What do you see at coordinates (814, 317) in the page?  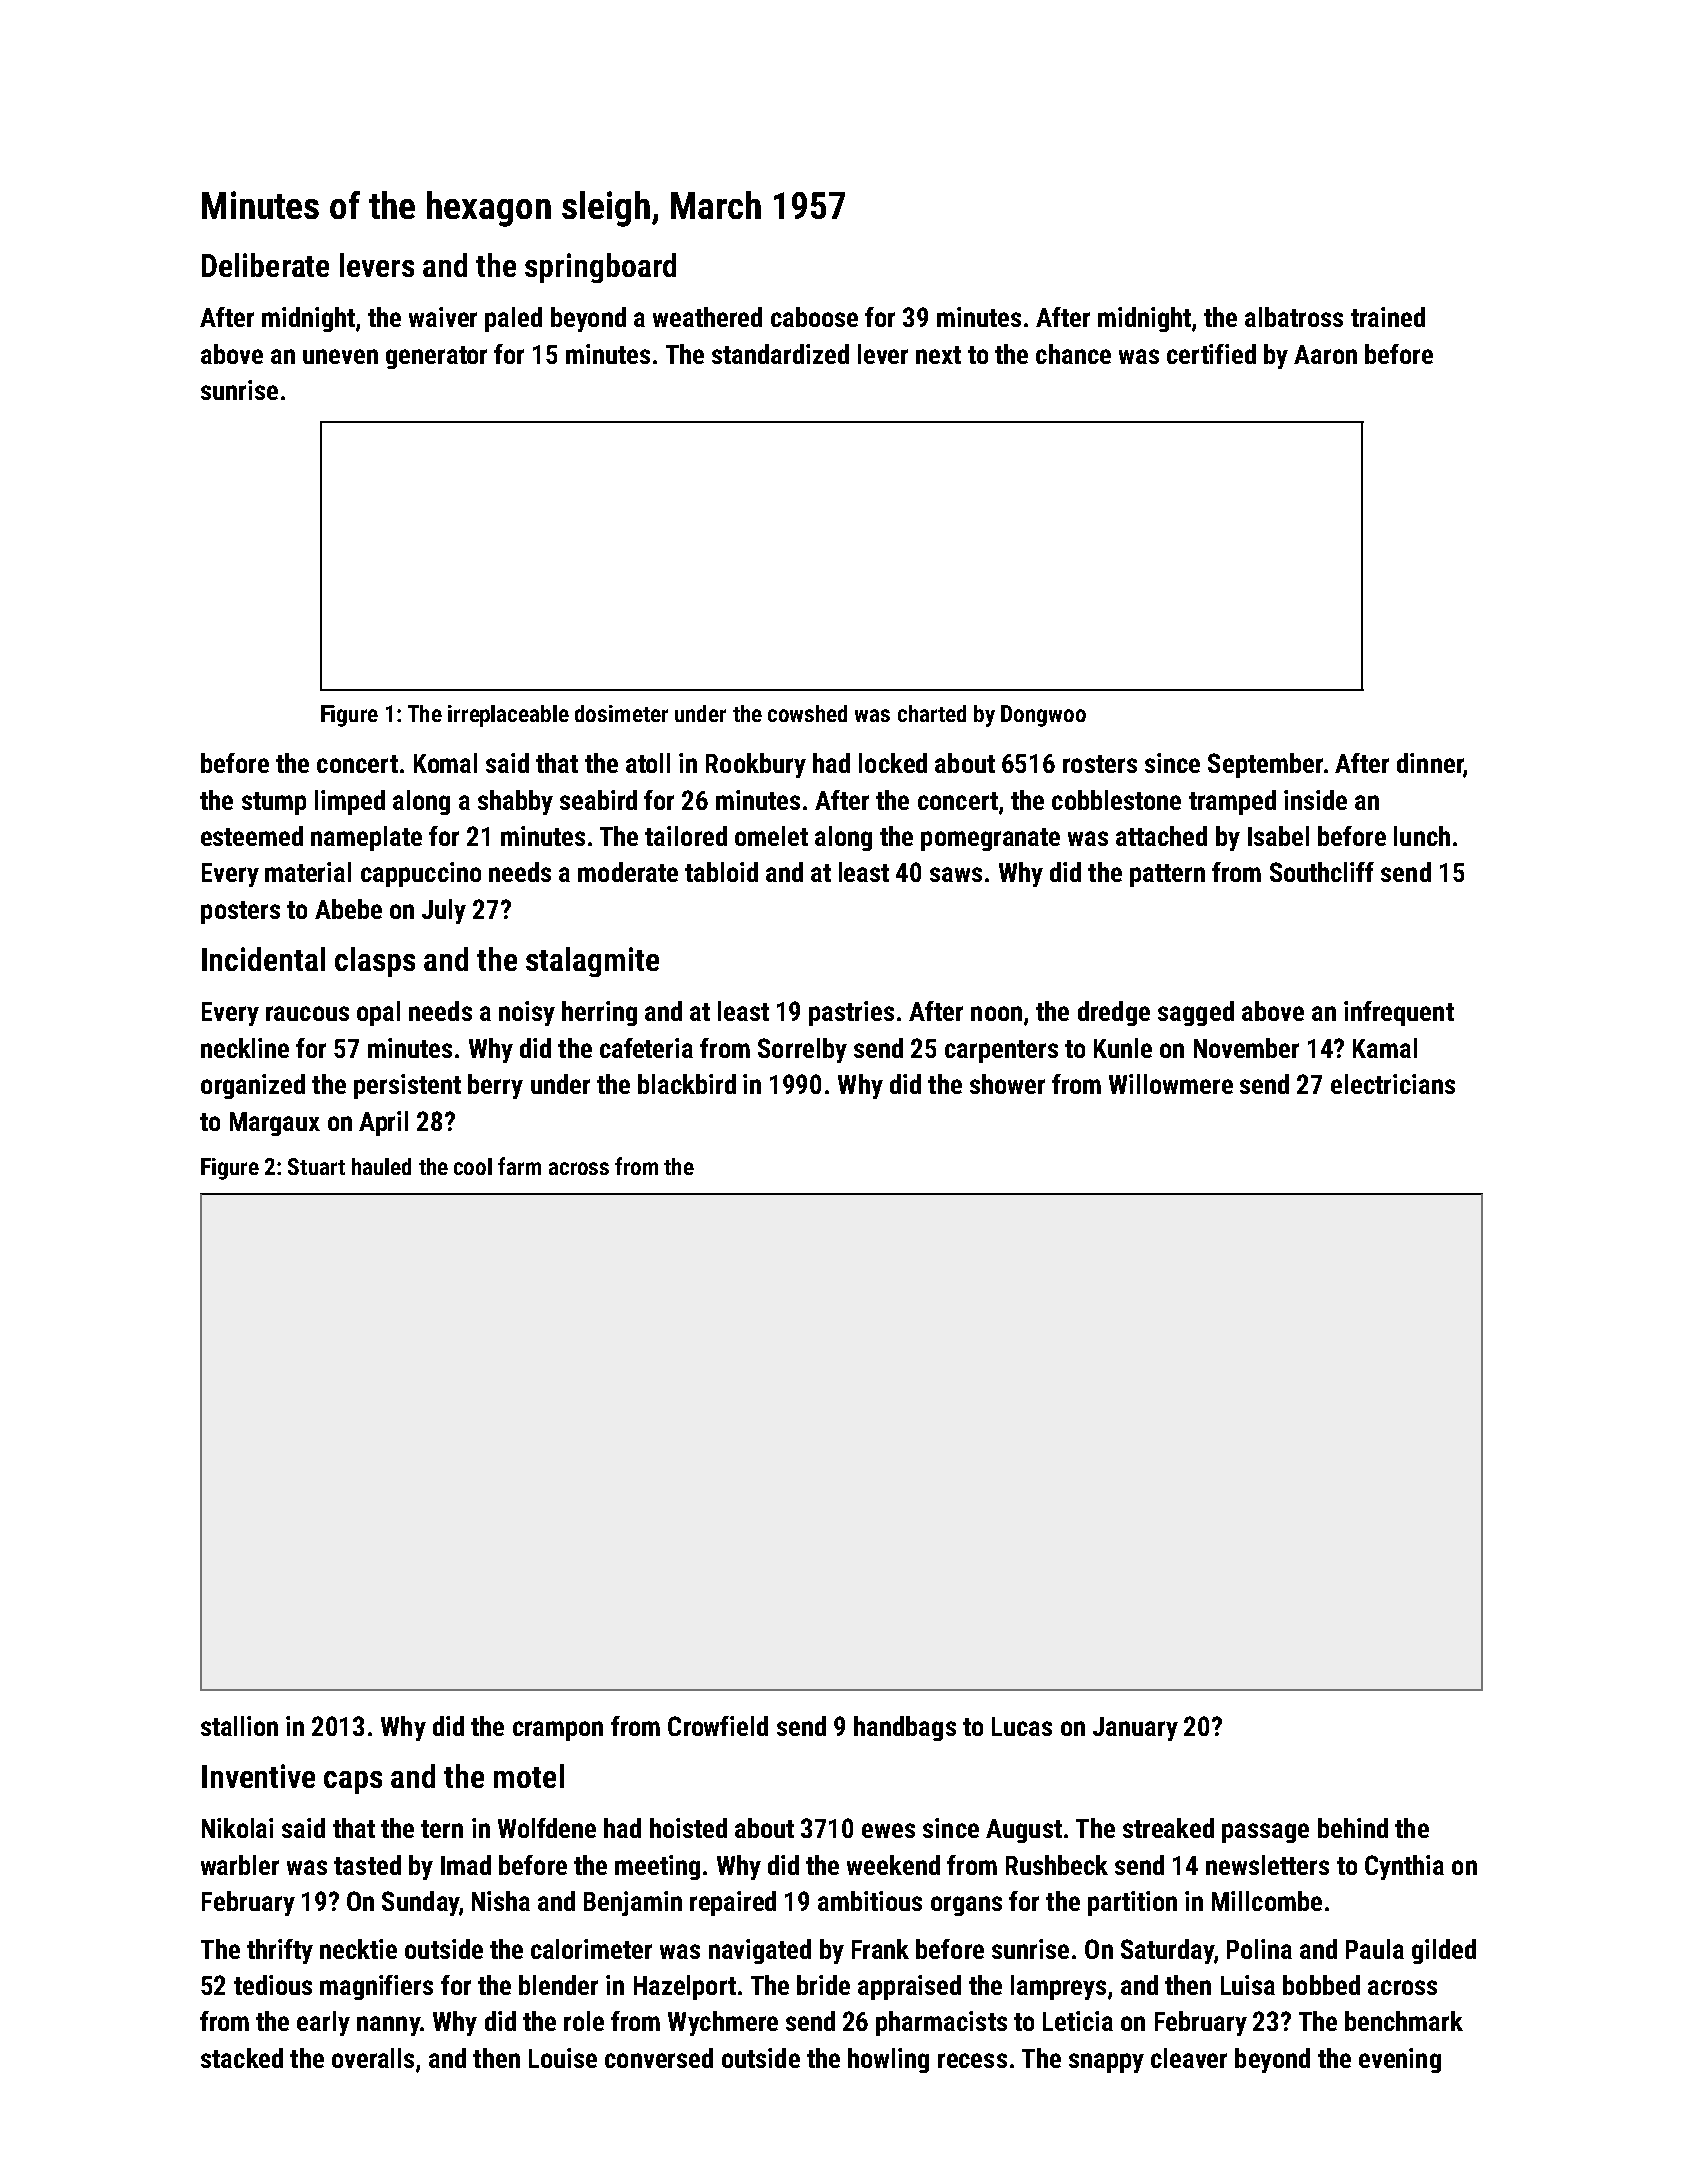 I see `caboose` at bounding box center [814, 317].
